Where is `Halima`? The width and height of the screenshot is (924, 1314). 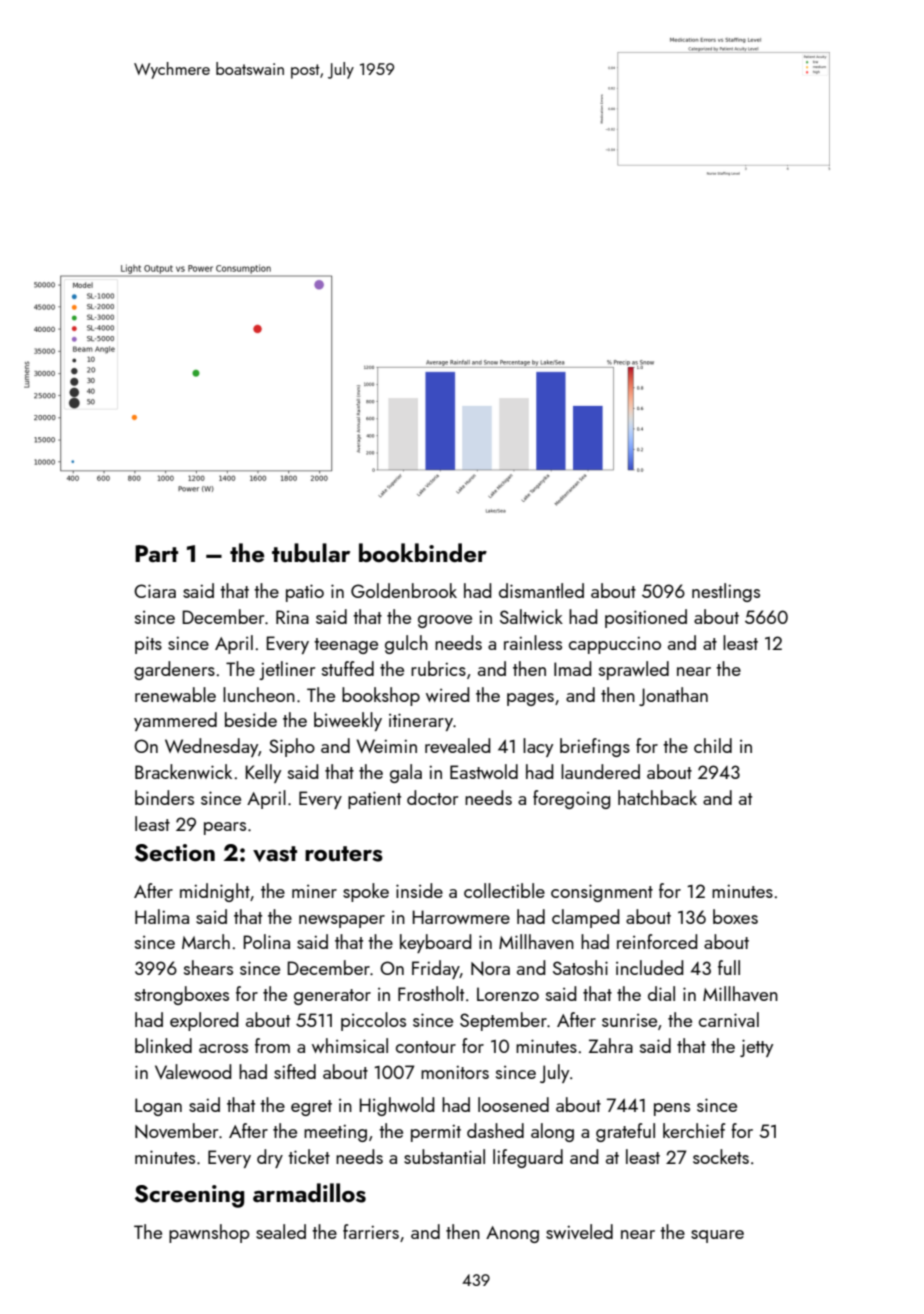
Halima is located at coordinates (162, 916).
